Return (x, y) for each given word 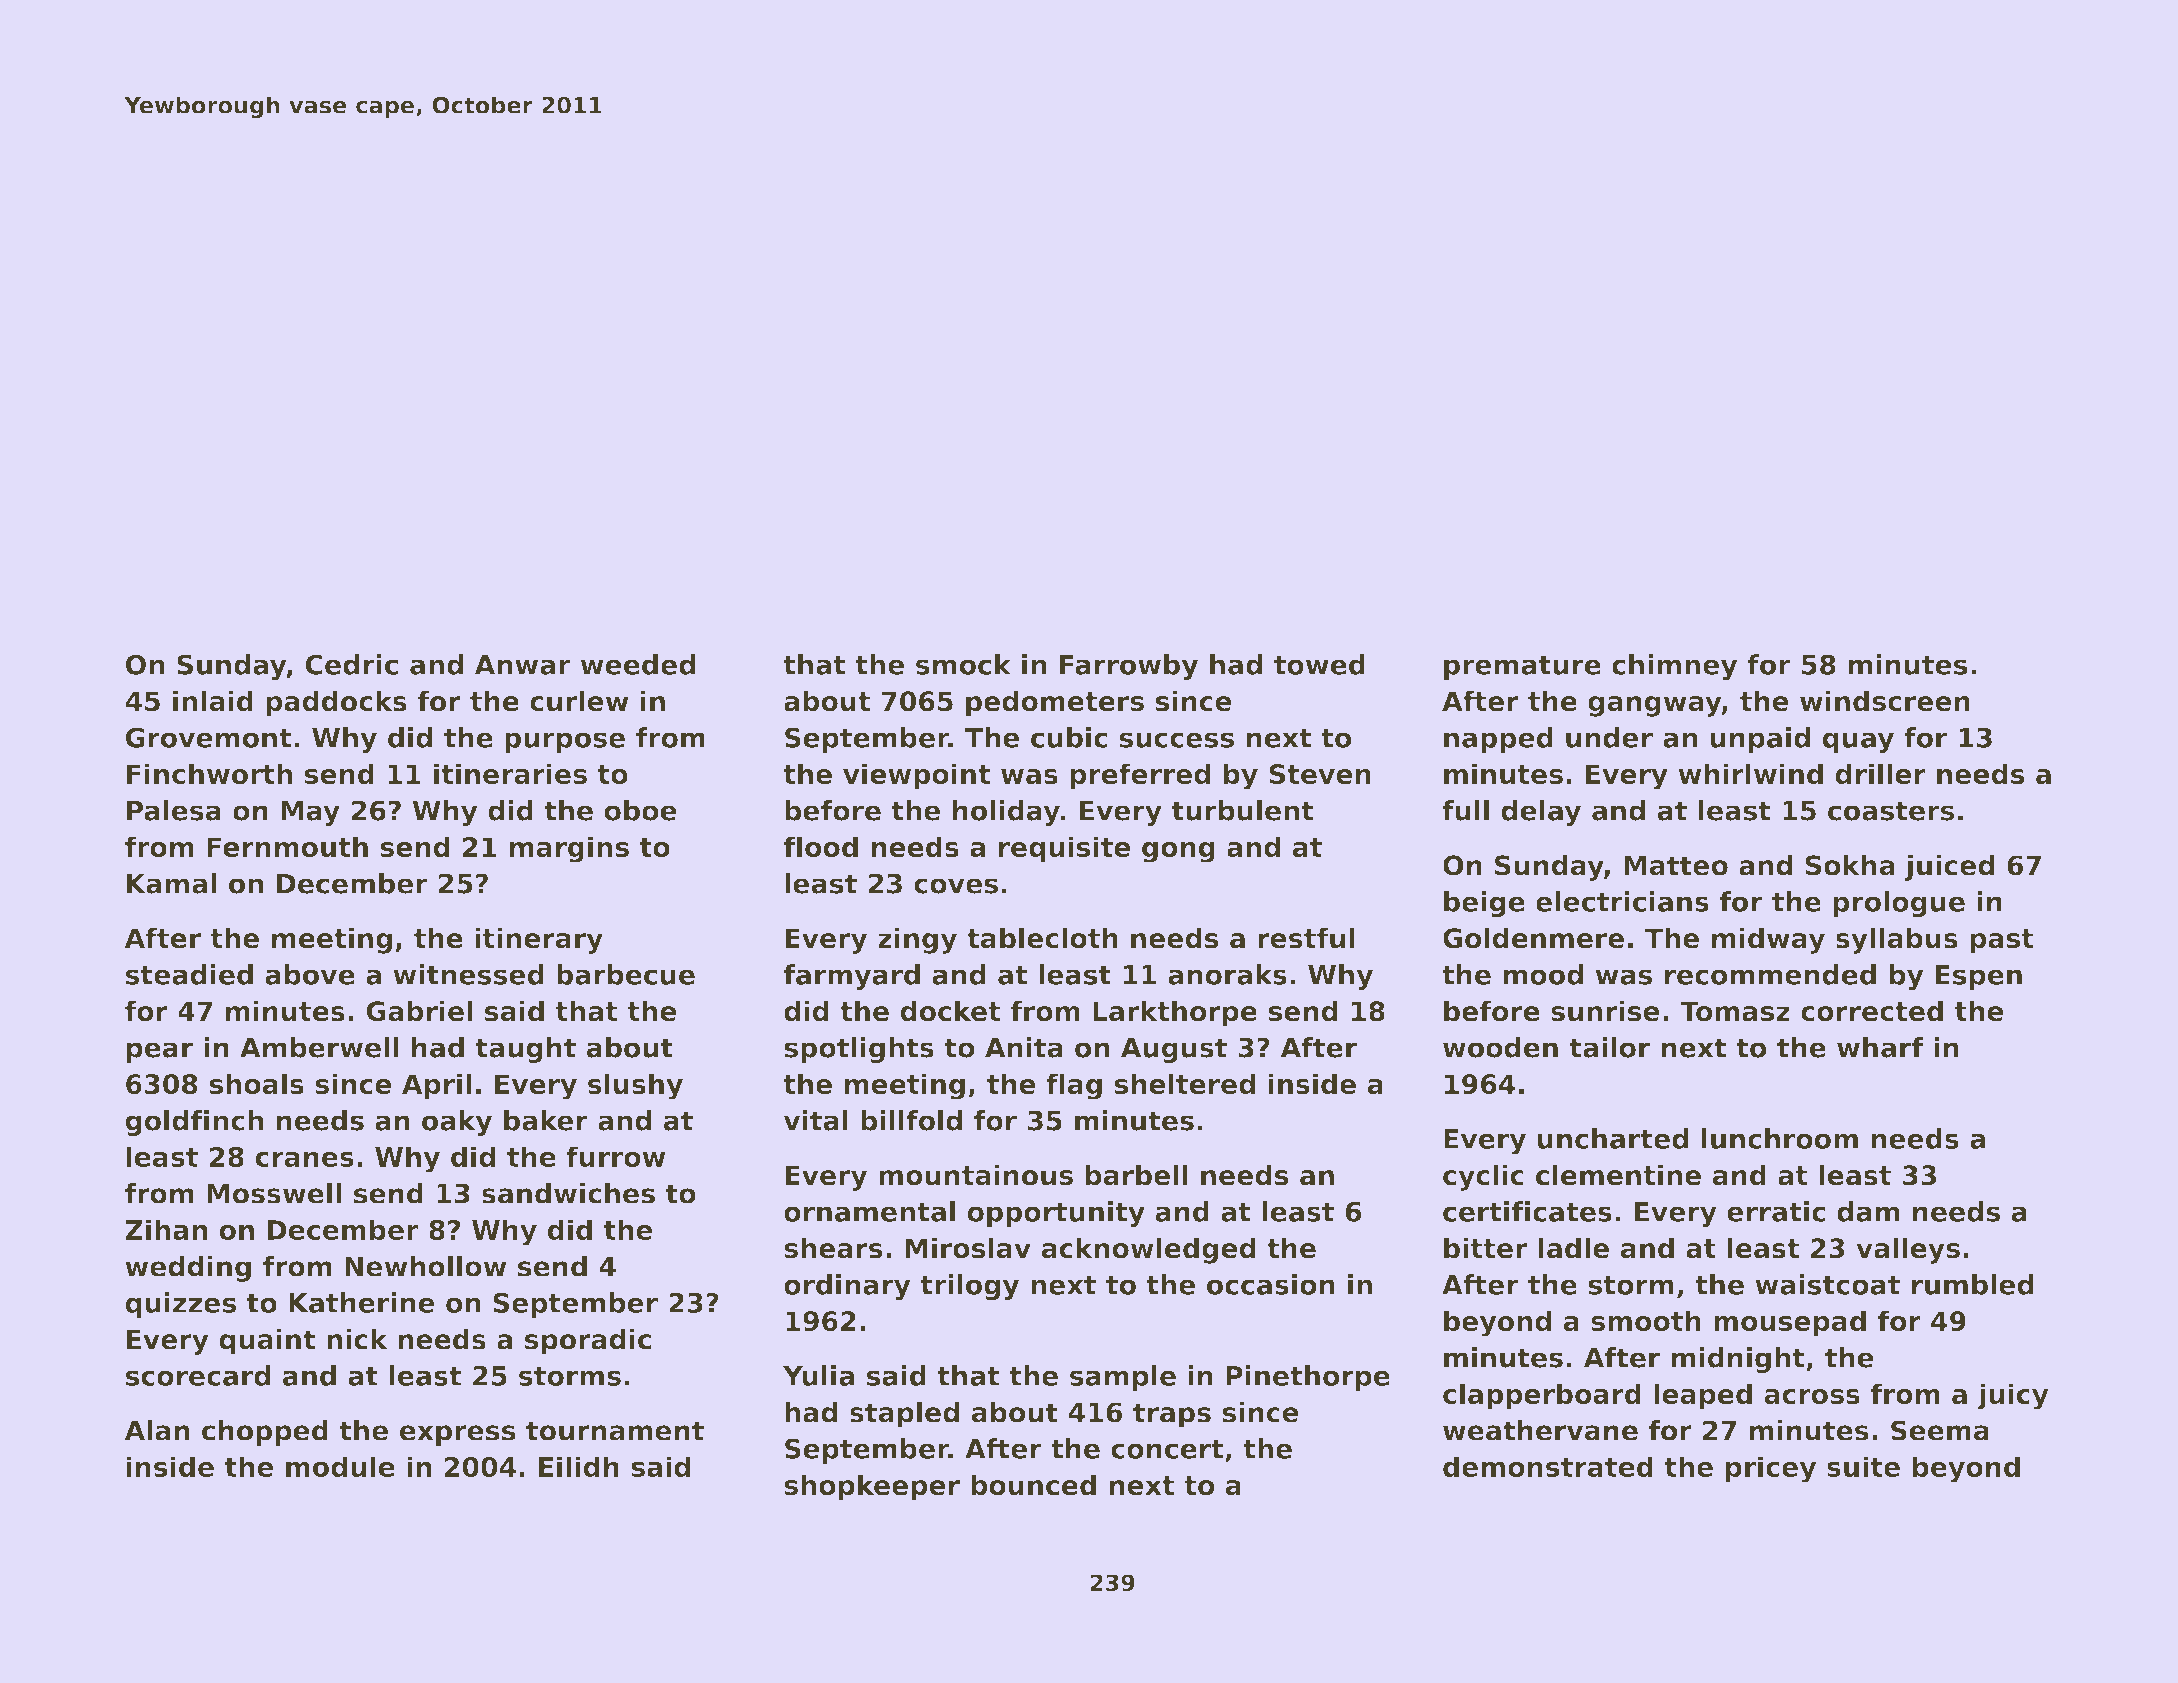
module (340, 1466)
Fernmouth (287, 847)
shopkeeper (872, 1487)
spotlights (859, 1050)
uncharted (1613, 1138)
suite (1863, 1466)
